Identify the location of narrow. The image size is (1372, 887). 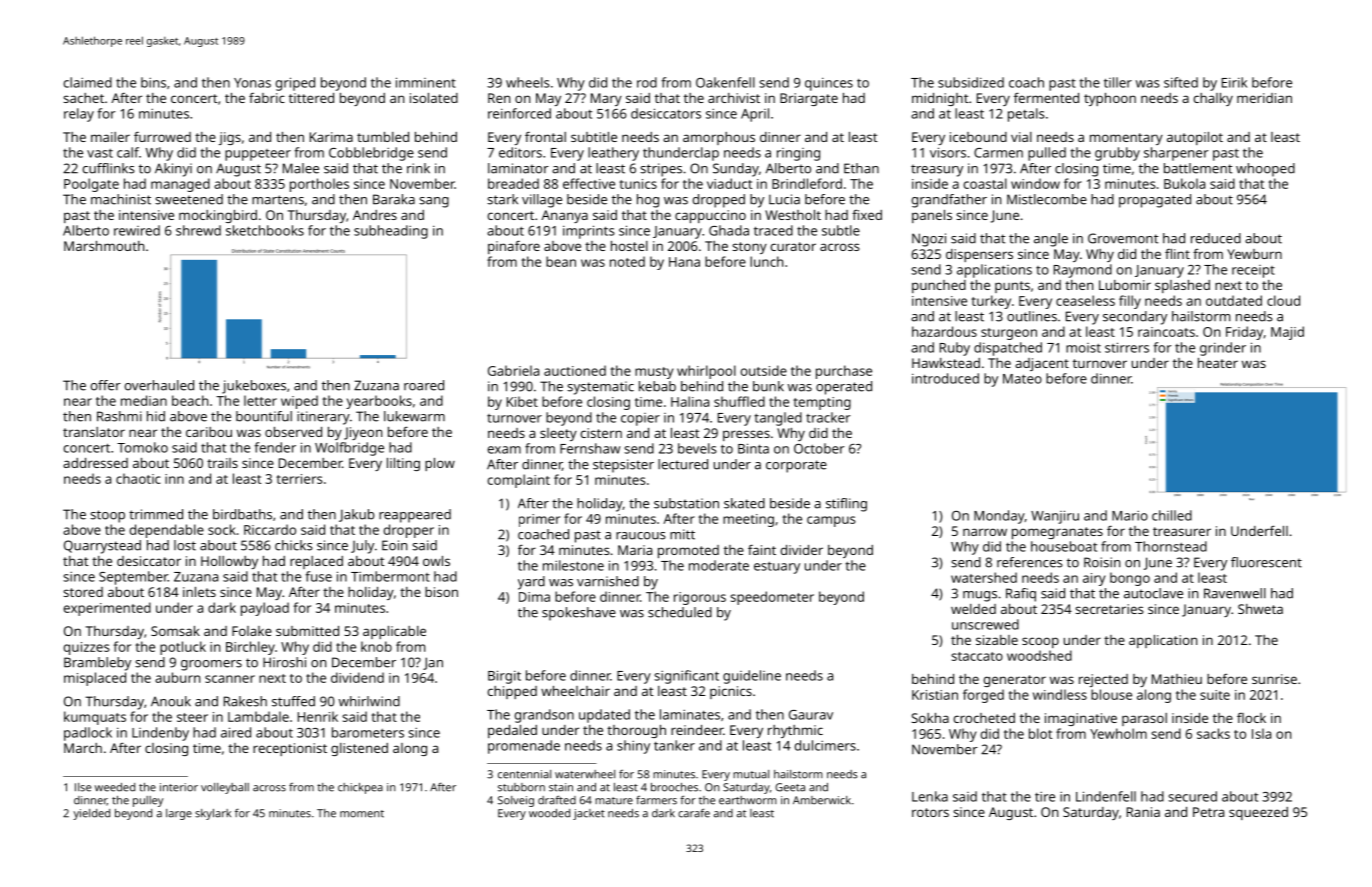
(985, 532).
